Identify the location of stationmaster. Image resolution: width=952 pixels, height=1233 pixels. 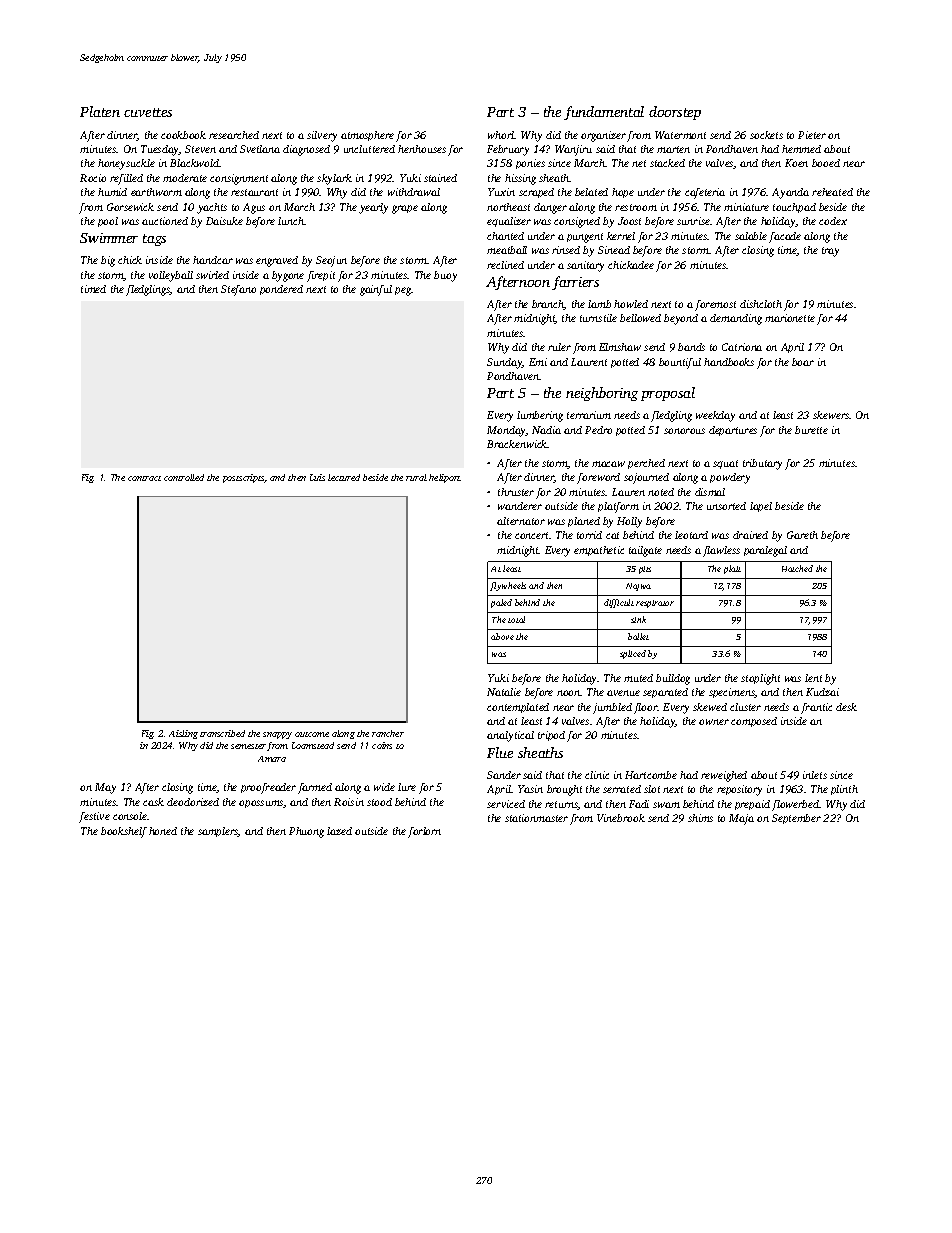
(536, 818).
